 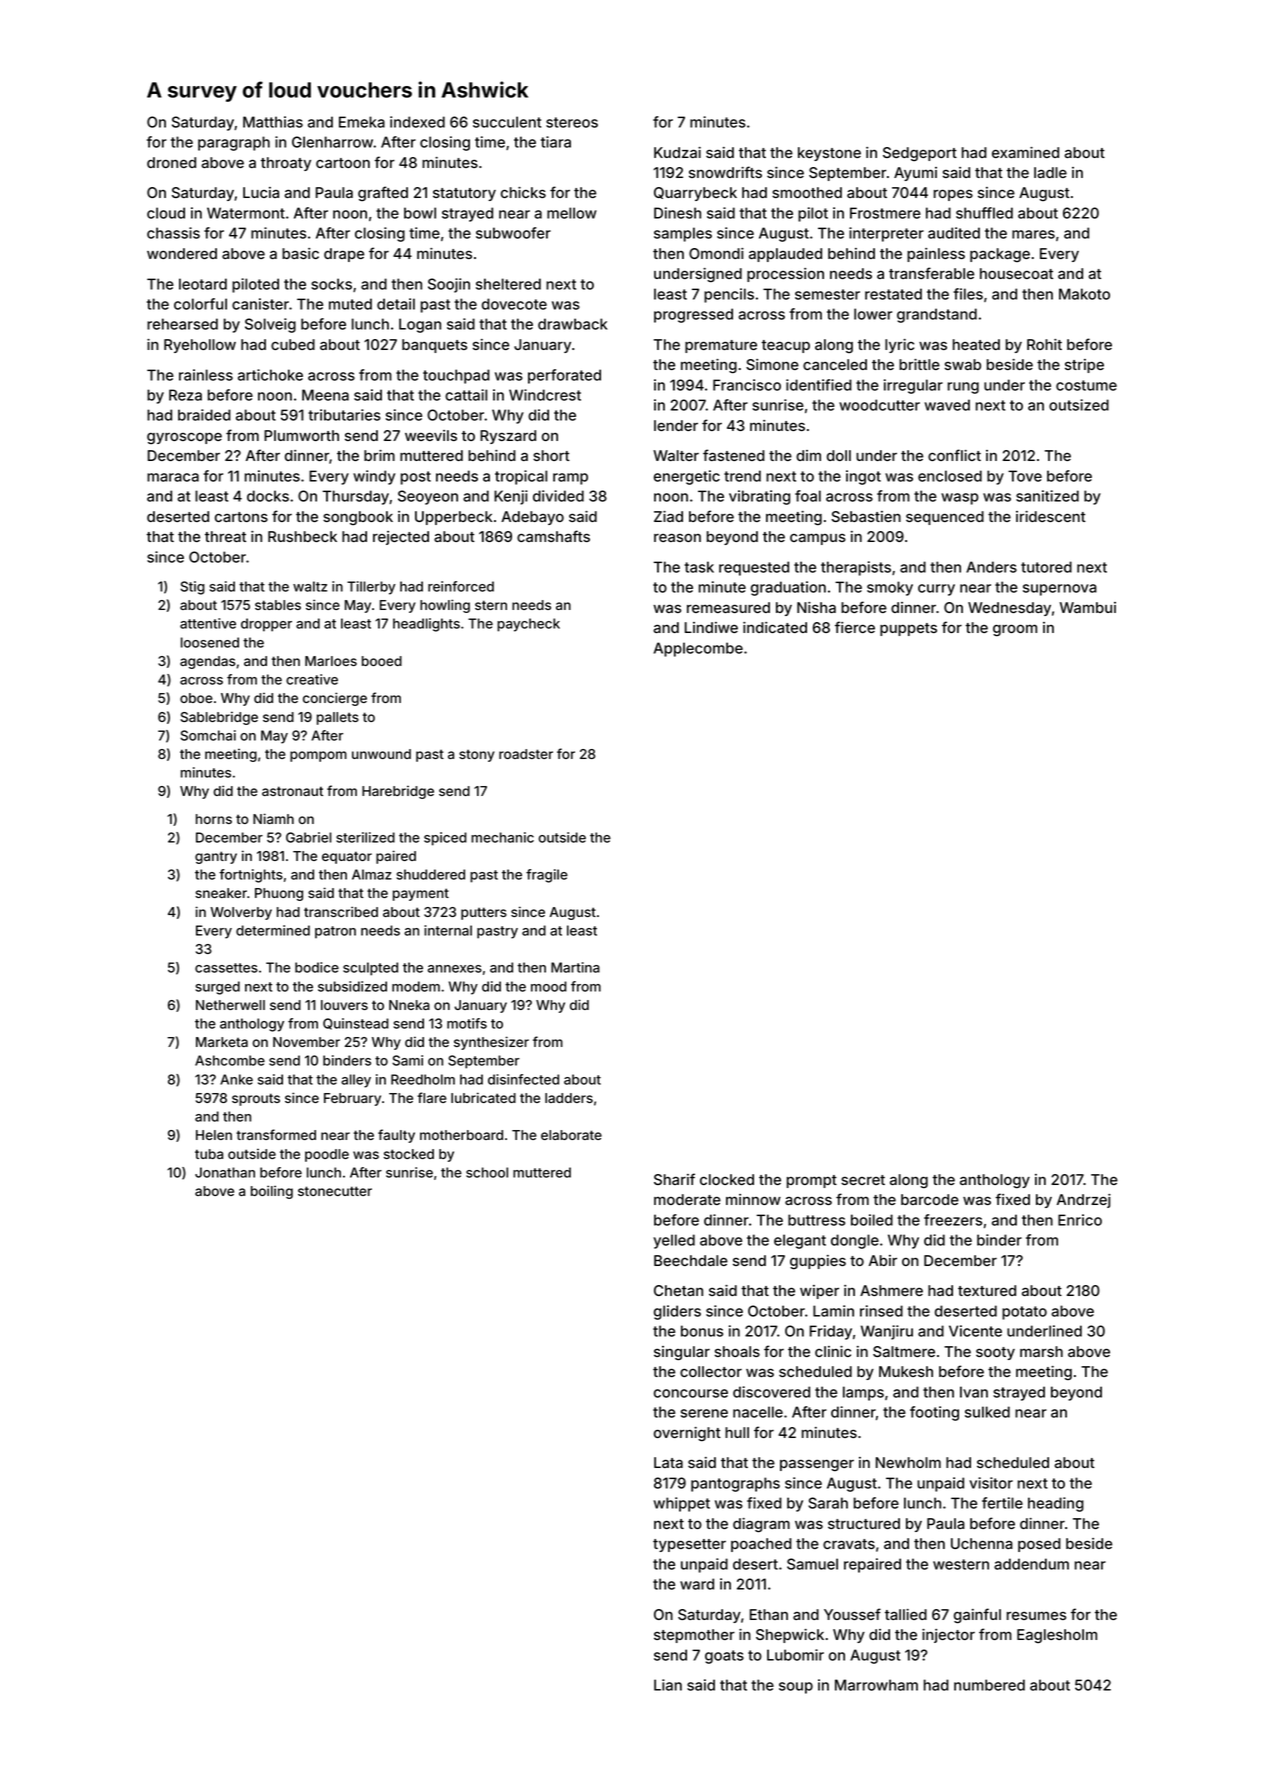 I want to click on puppets, so click(x=908, y=629).
